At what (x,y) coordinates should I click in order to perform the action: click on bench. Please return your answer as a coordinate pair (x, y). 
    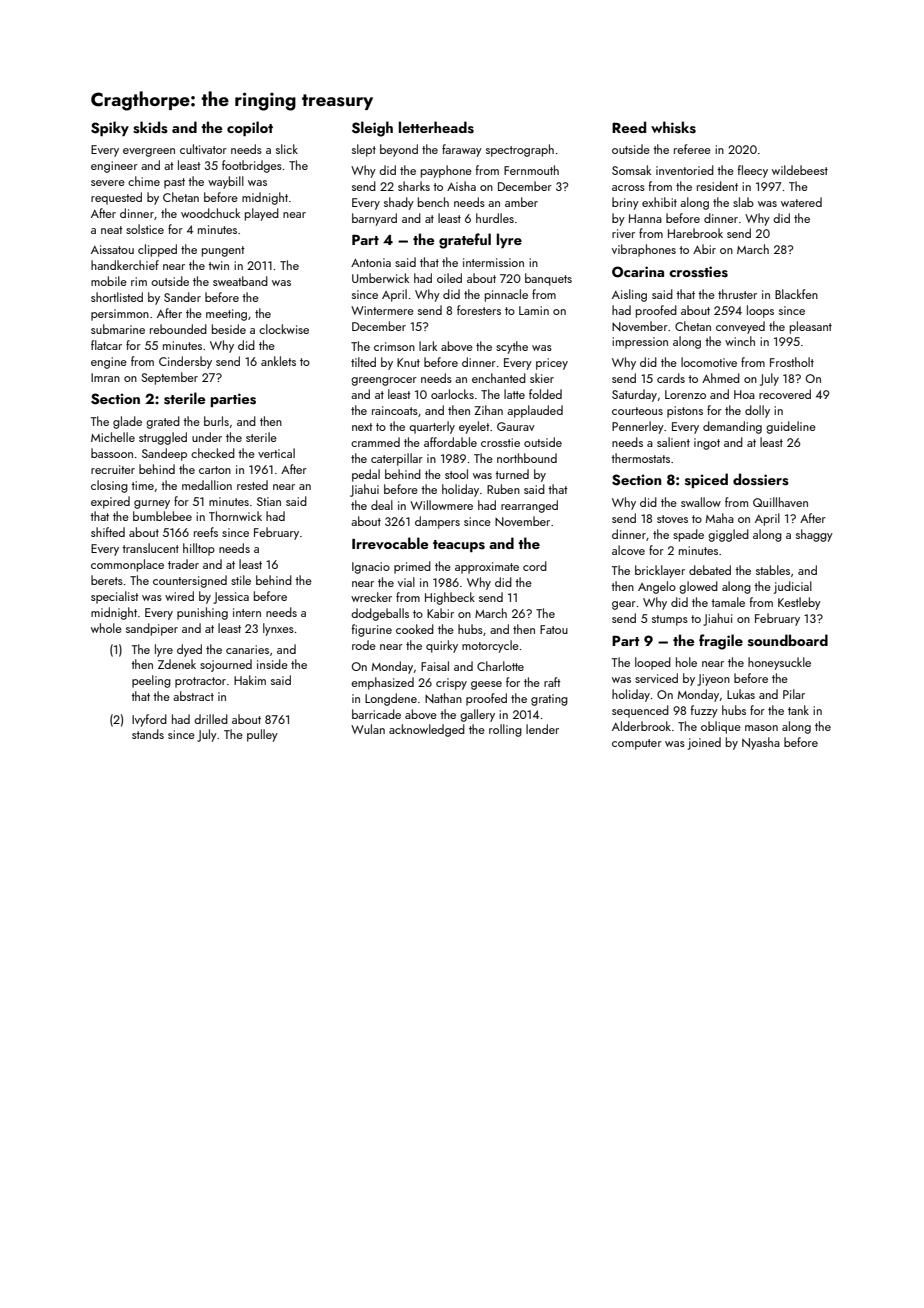
    Looking at the image, I should click on (433, 202).
